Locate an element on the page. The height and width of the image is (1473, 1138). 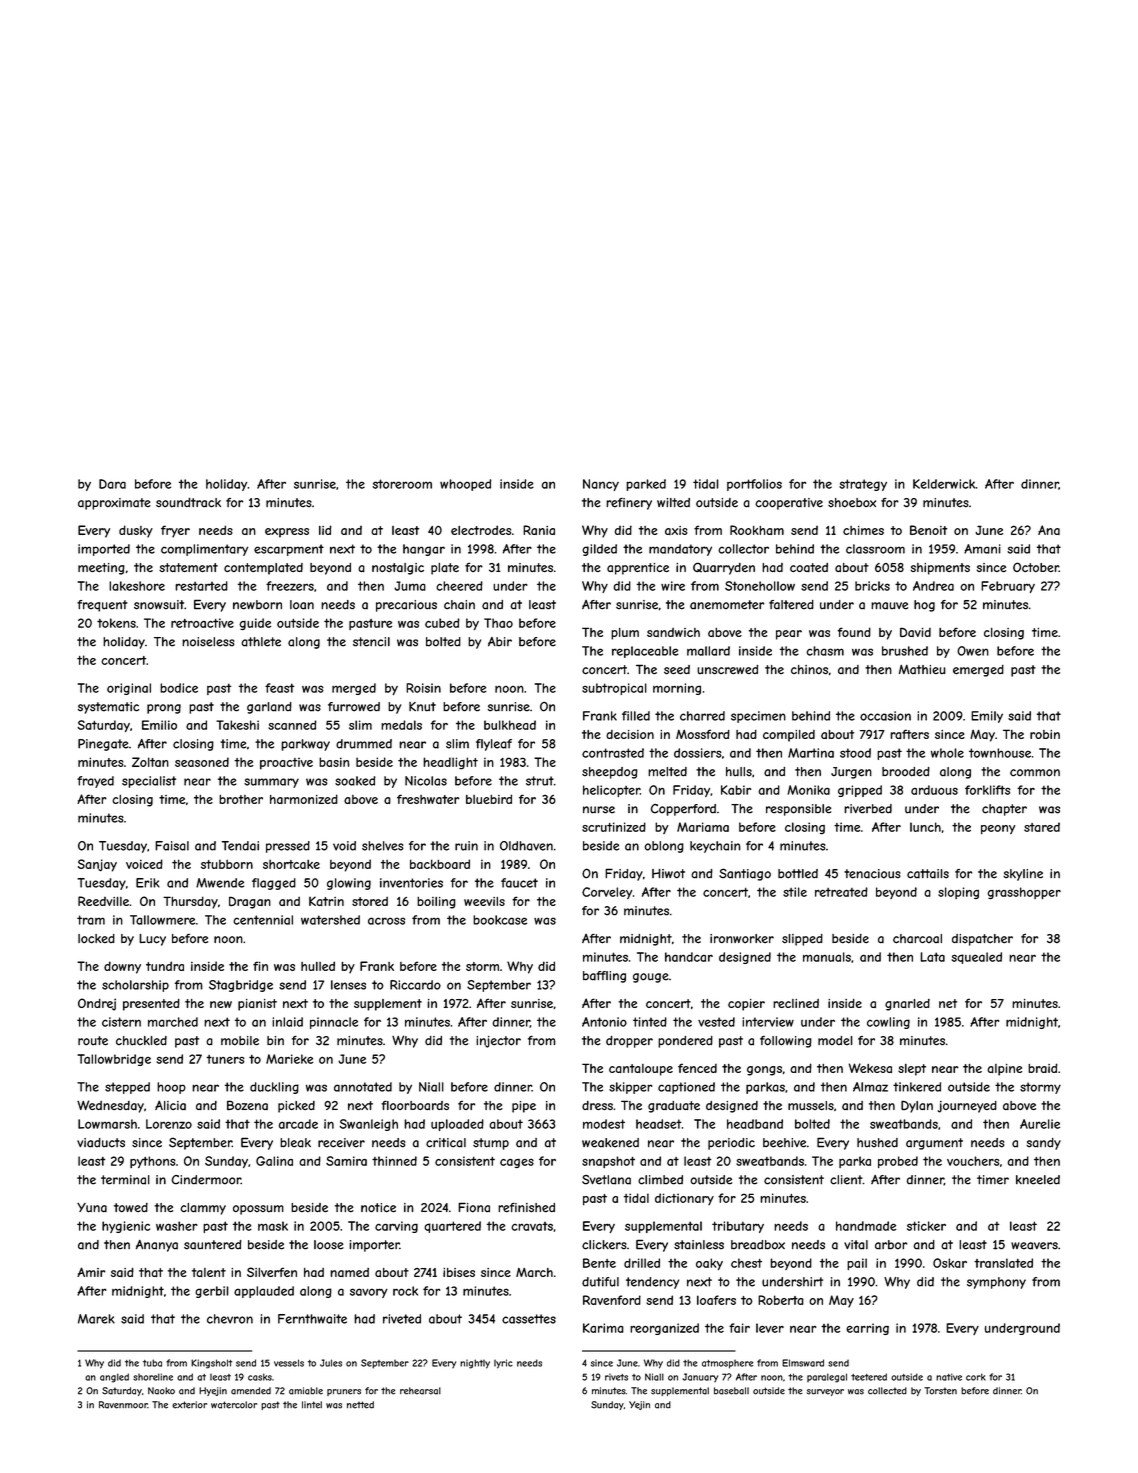
rehearsal is located at coordinates (420, 1391).
